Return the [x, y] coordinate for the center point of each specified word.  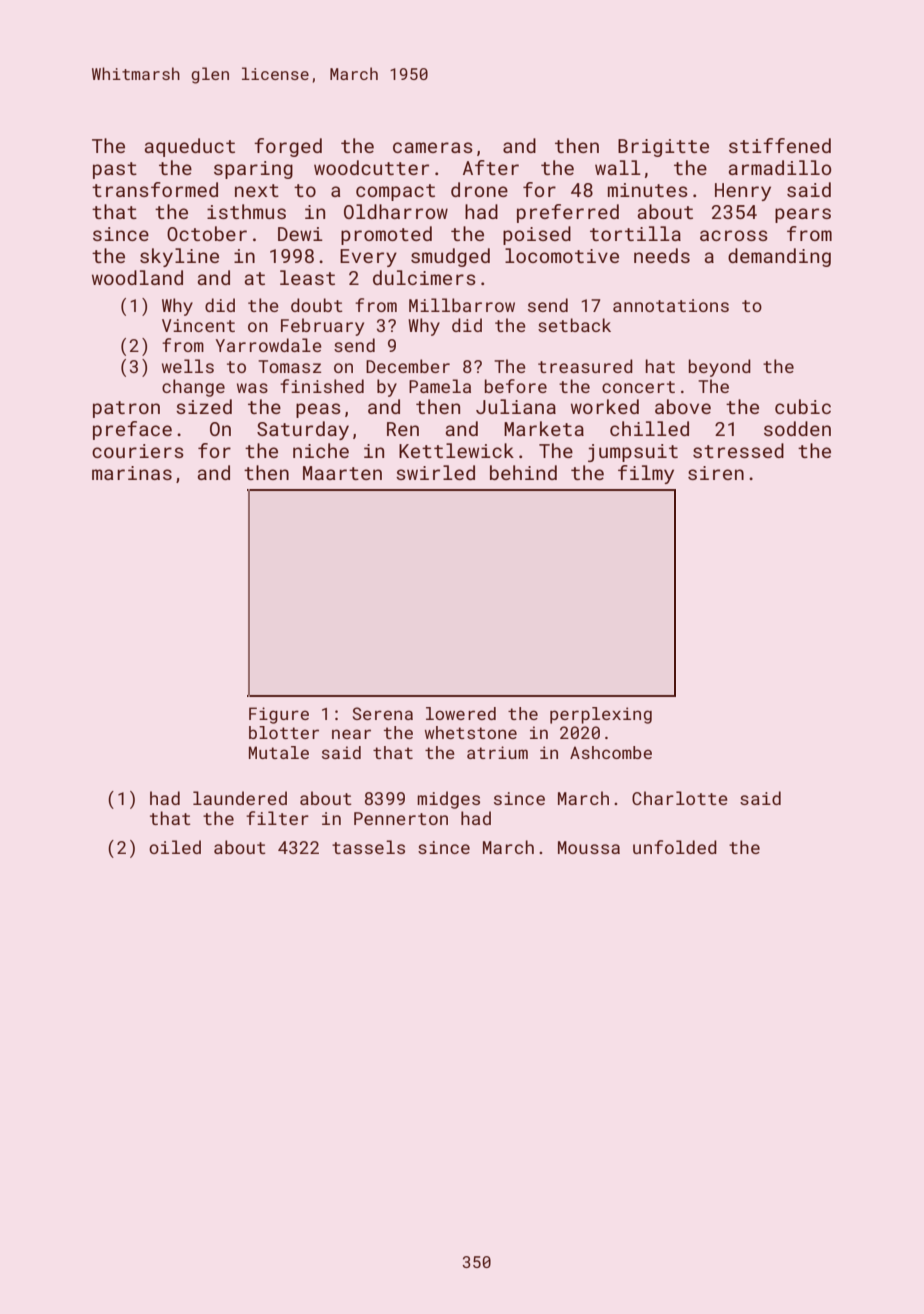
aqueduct [190, 147]
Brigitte [663, 148]
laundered [240, 798]
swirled [435, 472]
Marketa [544, 428]
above [683, 406]
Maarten [342, 473]
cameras [433, 147]
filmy [646, 474]
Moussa [589, 847]
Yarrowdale [268, 345]
